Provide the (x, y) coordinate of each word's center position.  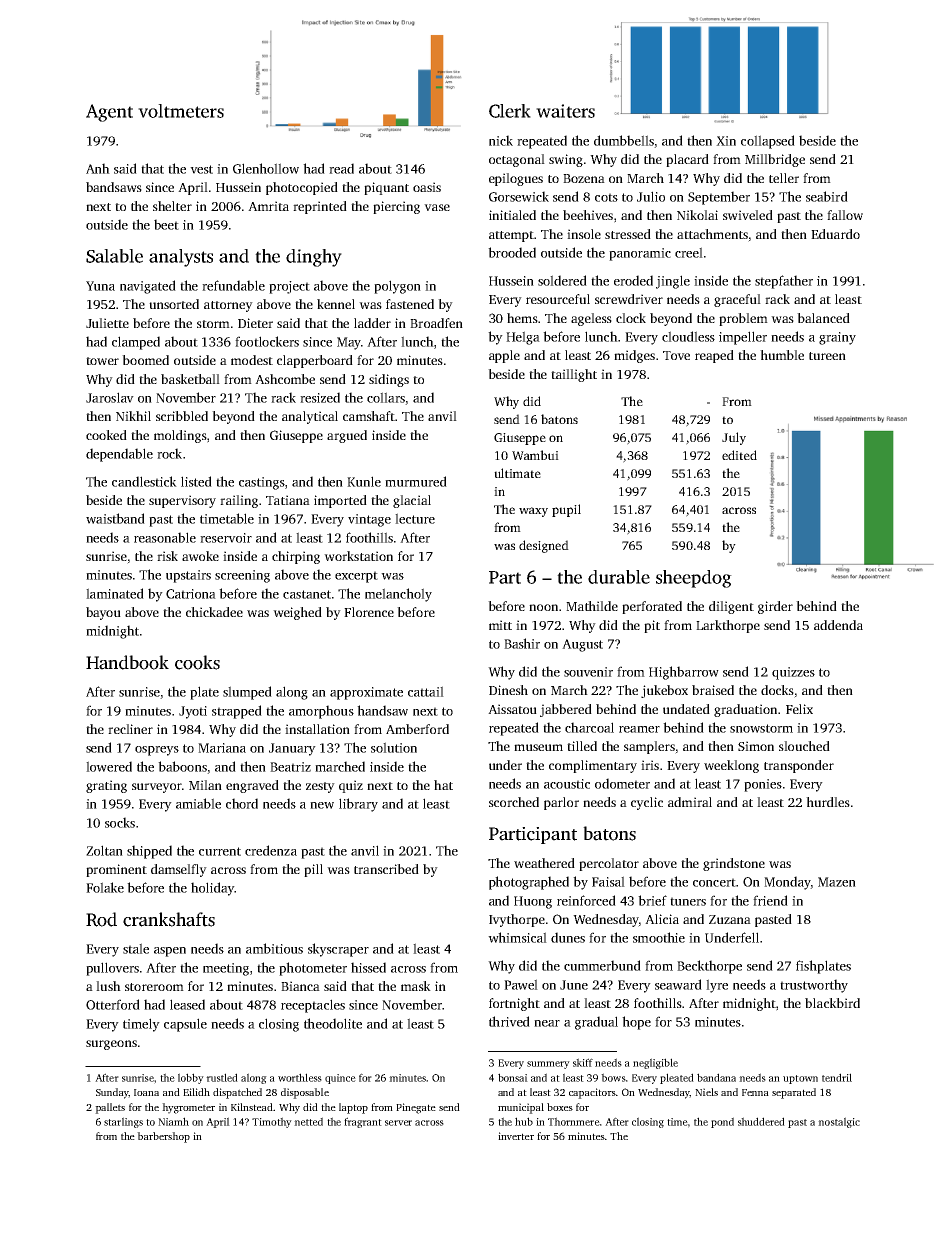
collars (386, 397)
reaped (714, 356)
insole (584, 234)
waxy (533, 512)
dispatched (237, 1093)
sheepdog (694, 579)
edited (739, 455)
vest (201, 169)
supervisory (182, 501)
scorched (514, 802)
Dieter (255, 323)
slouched (804, 746)
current (220, 851)
